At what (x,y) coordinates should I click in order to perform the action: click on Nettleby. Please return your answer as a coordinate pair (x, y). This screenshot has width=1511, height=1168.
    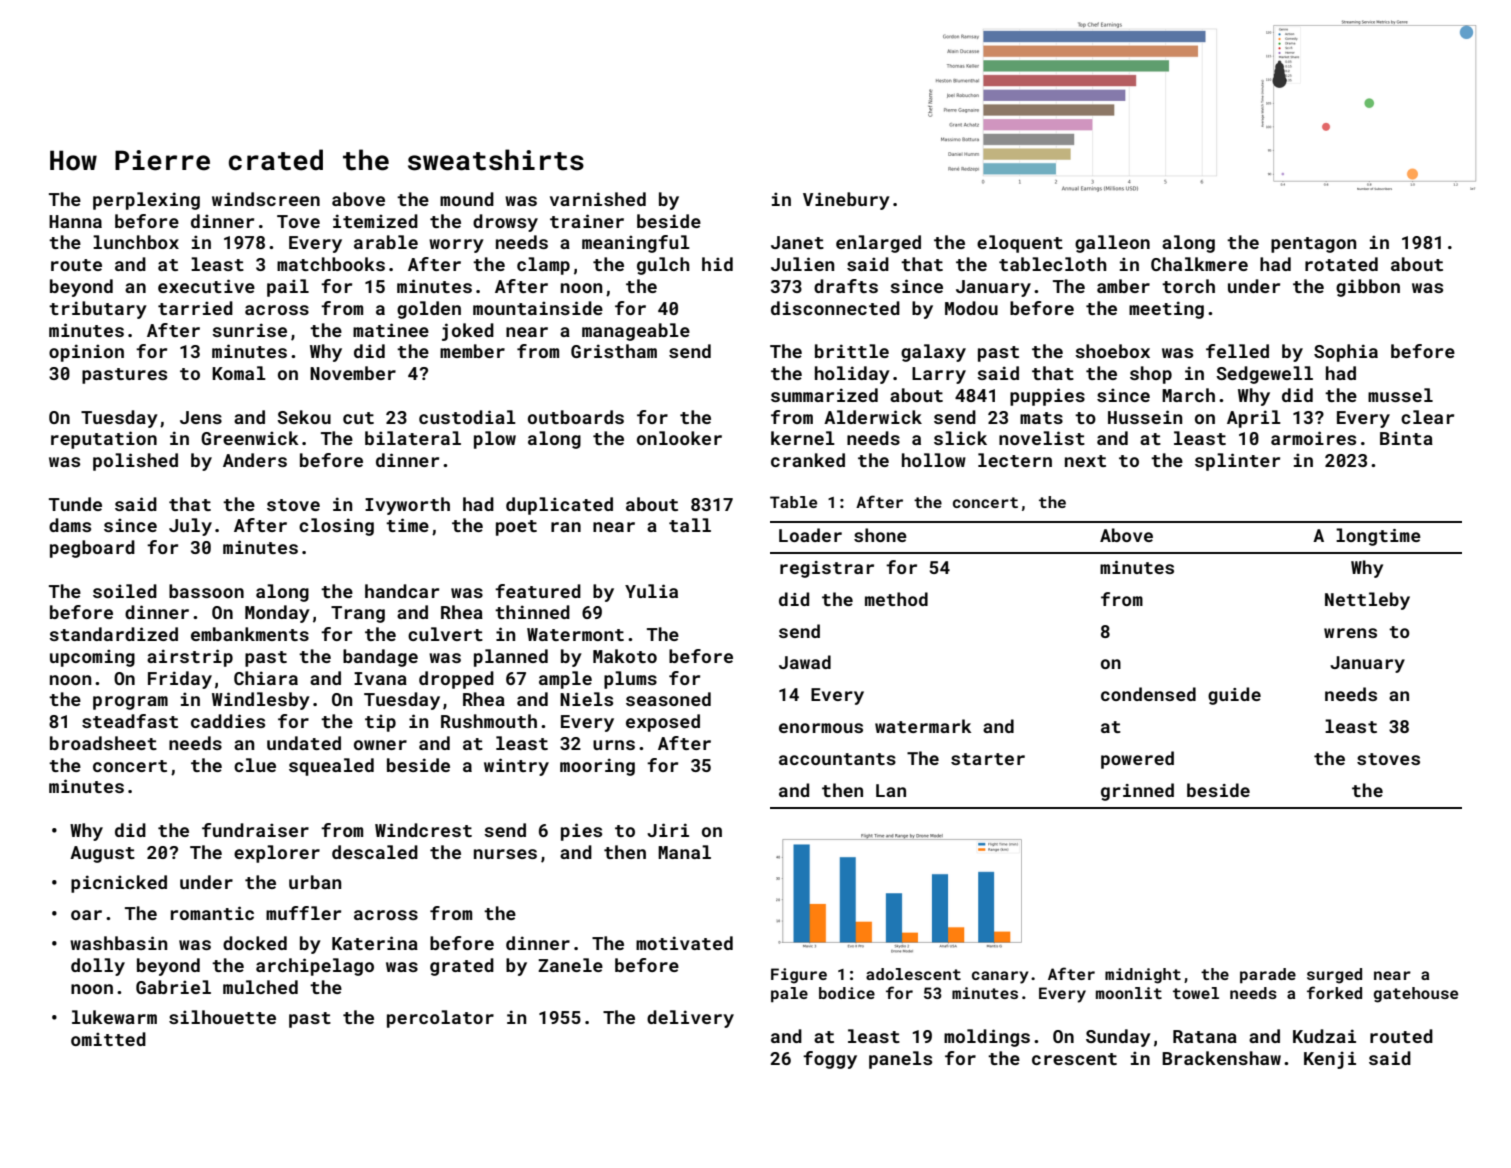
    Looking at the image, I should click on (1367, 601).
